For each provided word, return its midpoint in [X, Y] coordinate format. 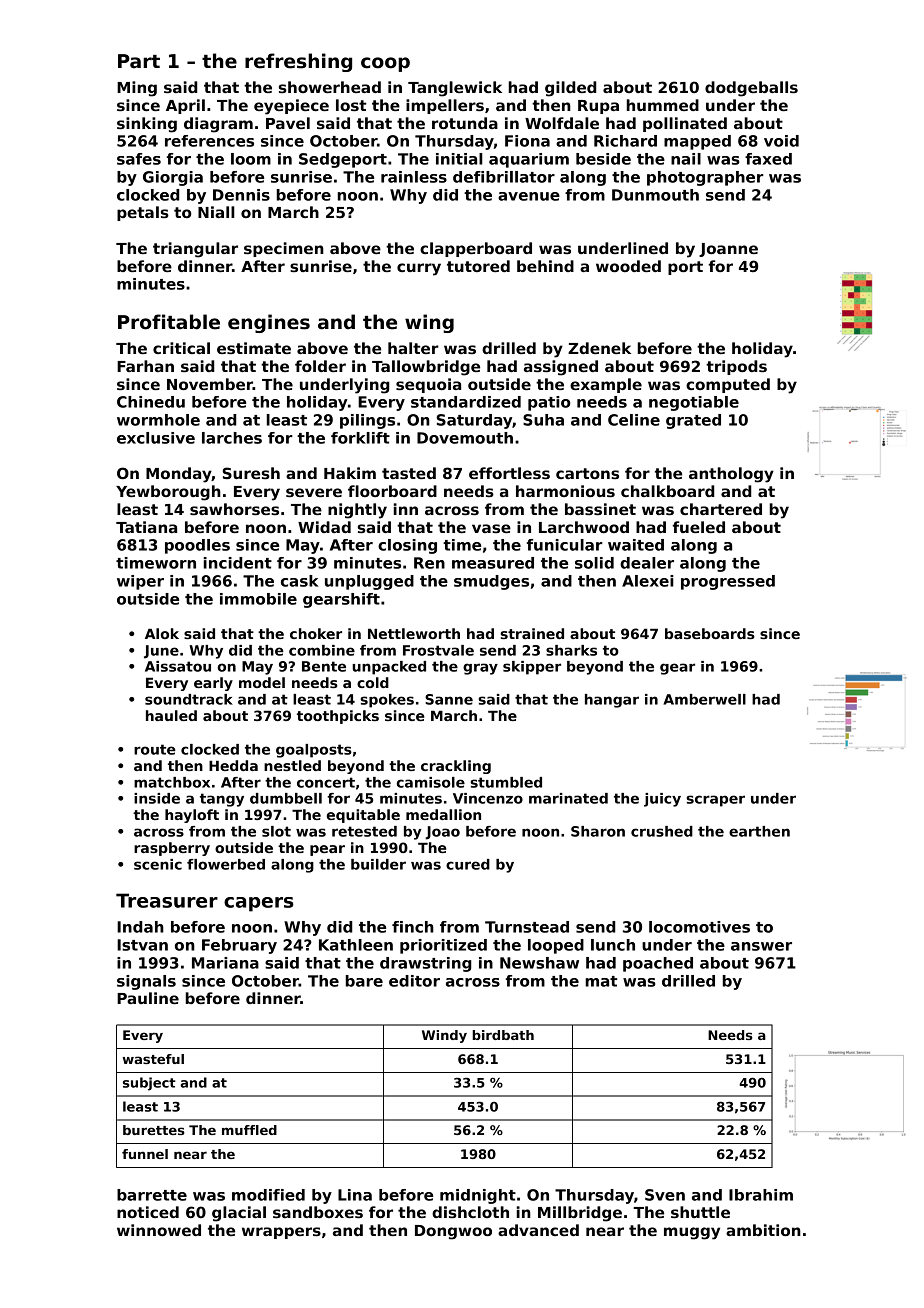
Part [139, 61]
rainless [414, 177]
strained [532, 633]
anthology [731, 475]
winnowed [159, 1230]
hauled [171, 715]
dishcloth [470, 1212]
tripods [736, 367]
